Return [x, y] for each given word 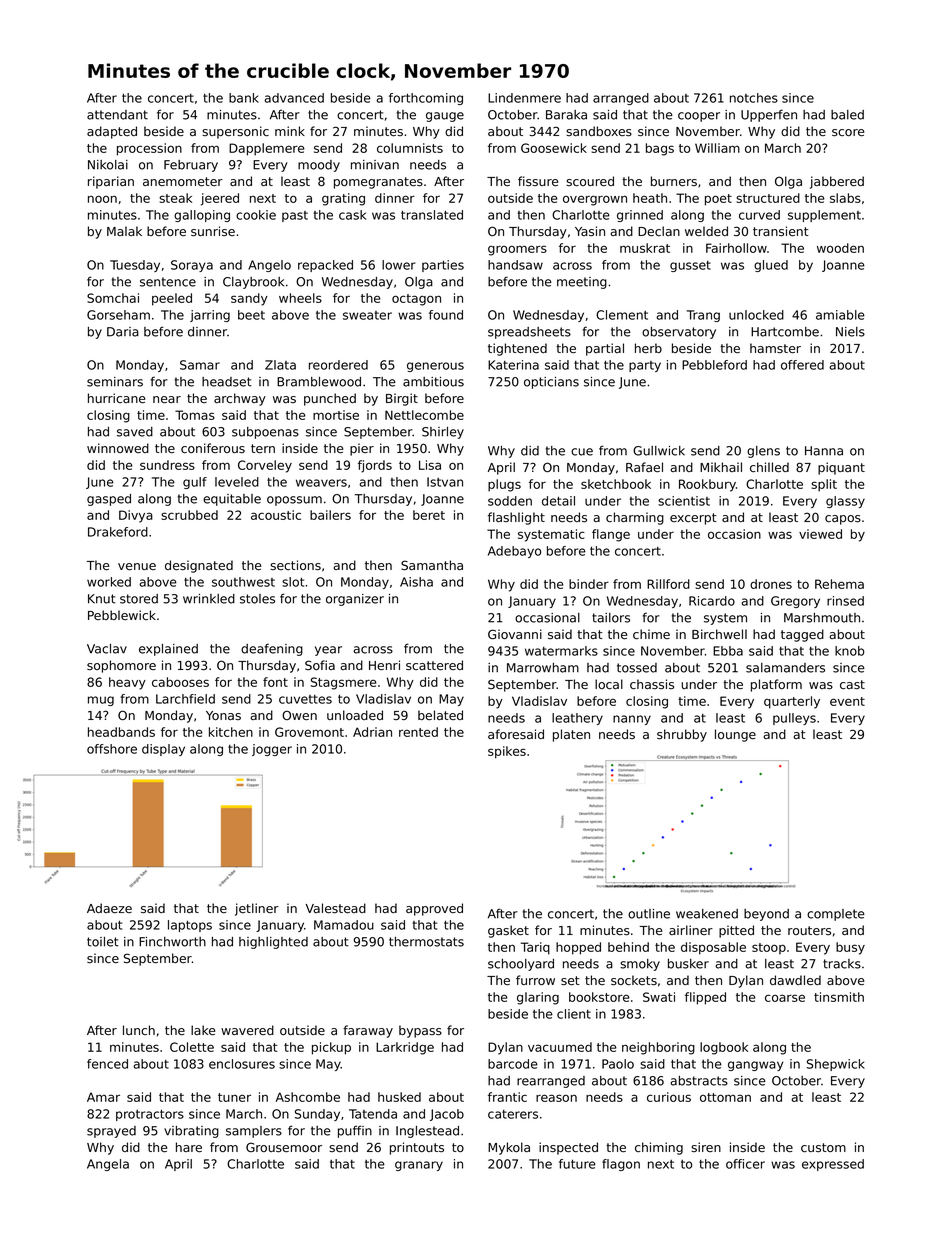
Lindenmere [524, 98]
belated [440, 715]
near [167, 400]
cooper [699, 117]
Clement [622, 315]
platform [776, 685]
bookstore [599, 997]
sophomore [121, 666]
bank [244, 98]
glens [763, 452]
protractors [150, 1115]
